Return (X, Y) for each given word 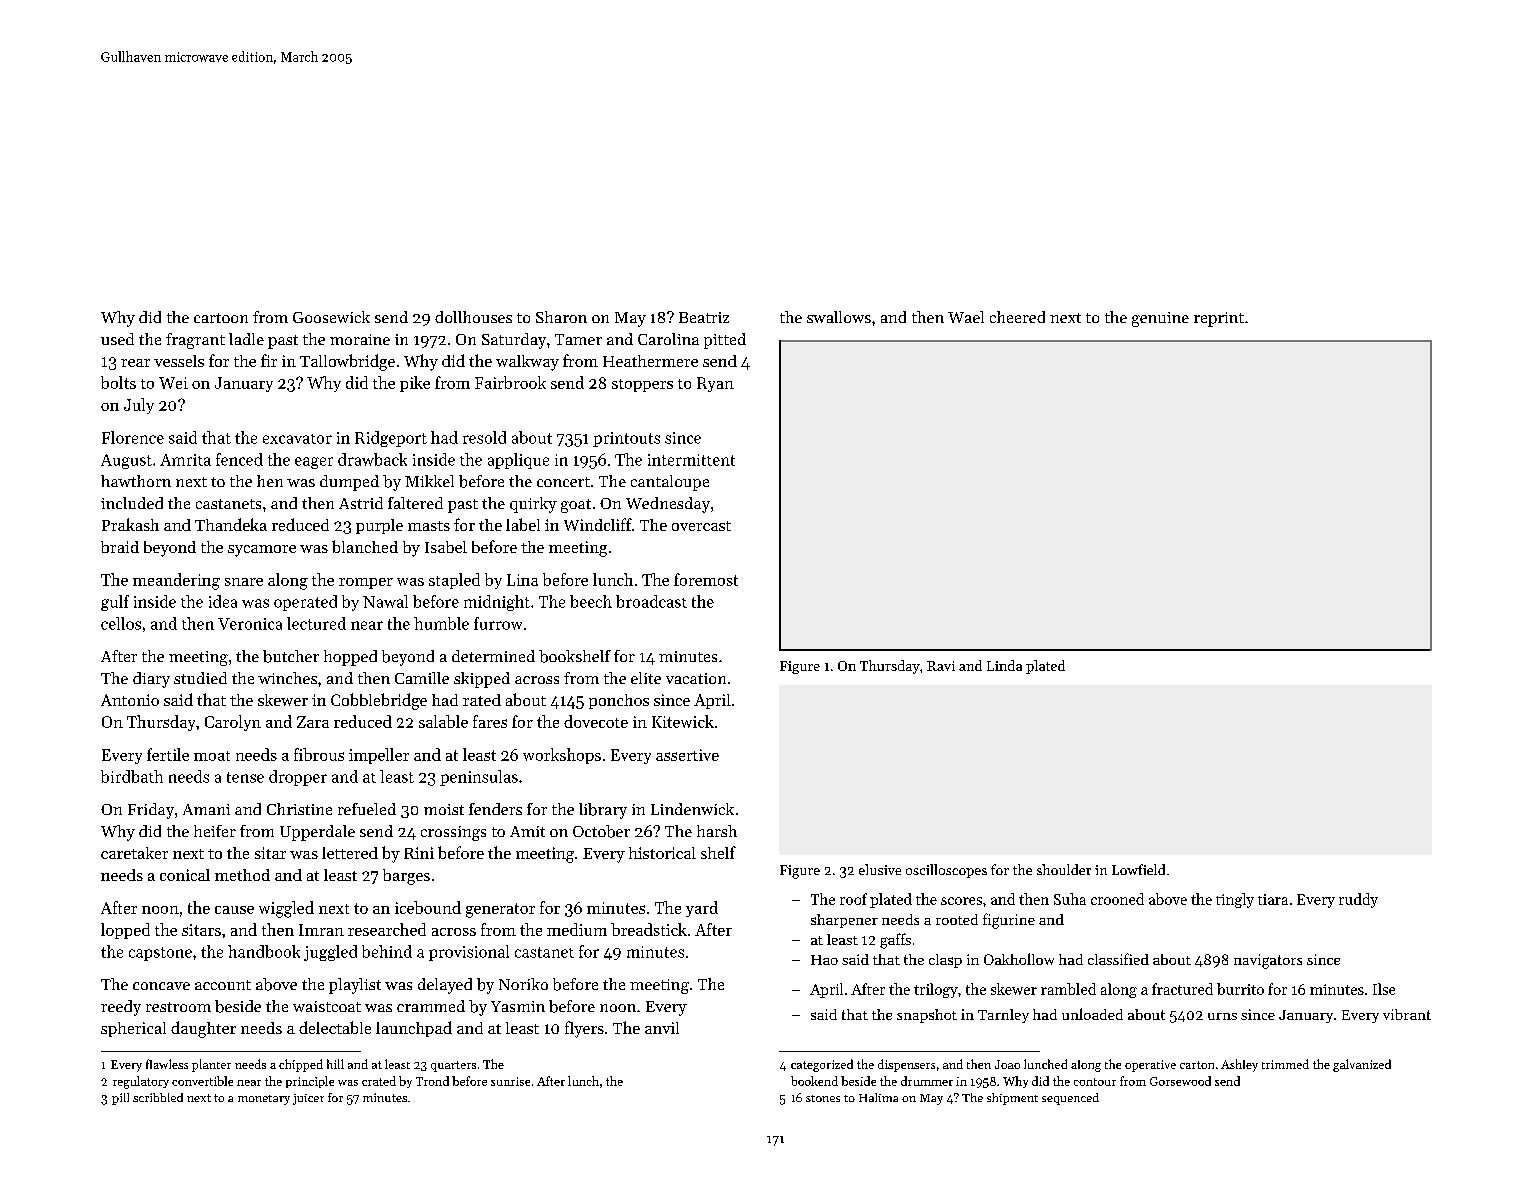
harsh (717, 831)
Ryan (715, 384)
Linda (1004, 665)
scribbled (158, 1097)
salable (443, 721)
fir (269, 360)
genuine (1160, 319)
